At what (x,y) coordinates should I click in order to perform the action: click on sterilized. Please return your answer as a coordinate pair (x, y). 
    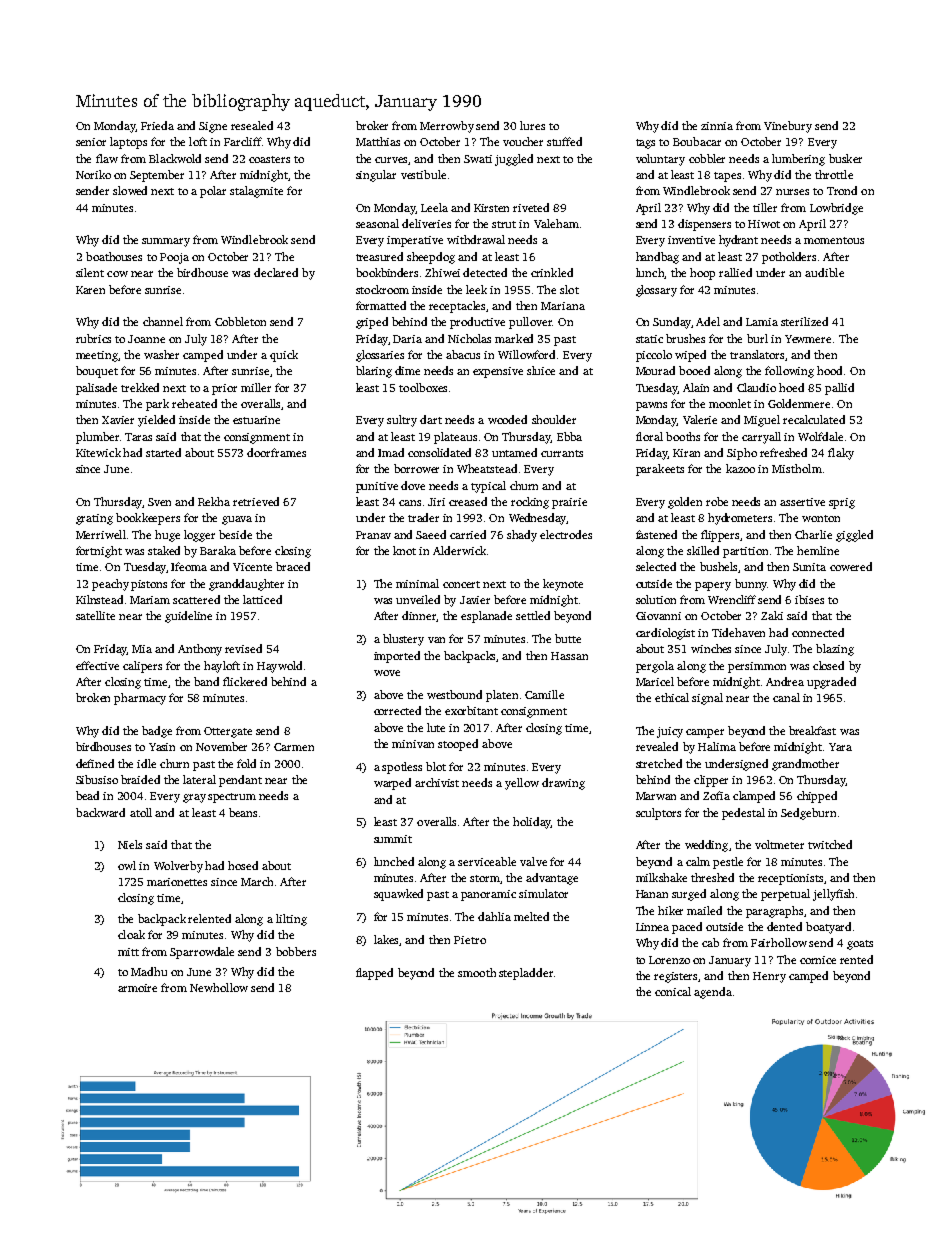
    Looking at the image, I should click on (804, 321).
